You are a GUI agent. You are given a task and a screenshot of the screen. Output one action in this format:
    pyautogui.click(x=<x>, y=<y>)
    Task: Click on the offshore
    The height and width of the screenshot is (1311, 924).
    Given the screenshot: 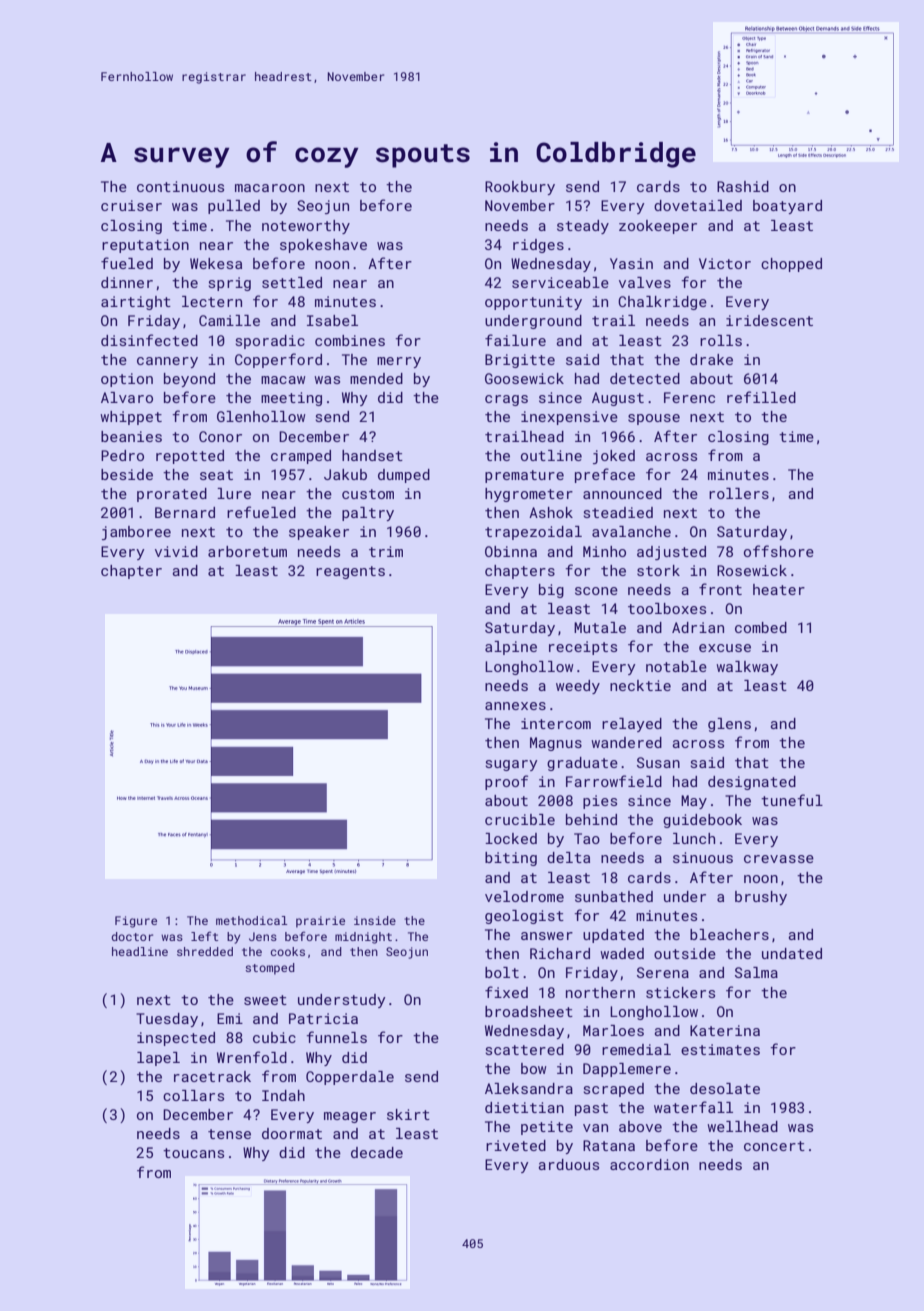 What is the action you would take?
    pyautogui.click(x=779, y=551)
